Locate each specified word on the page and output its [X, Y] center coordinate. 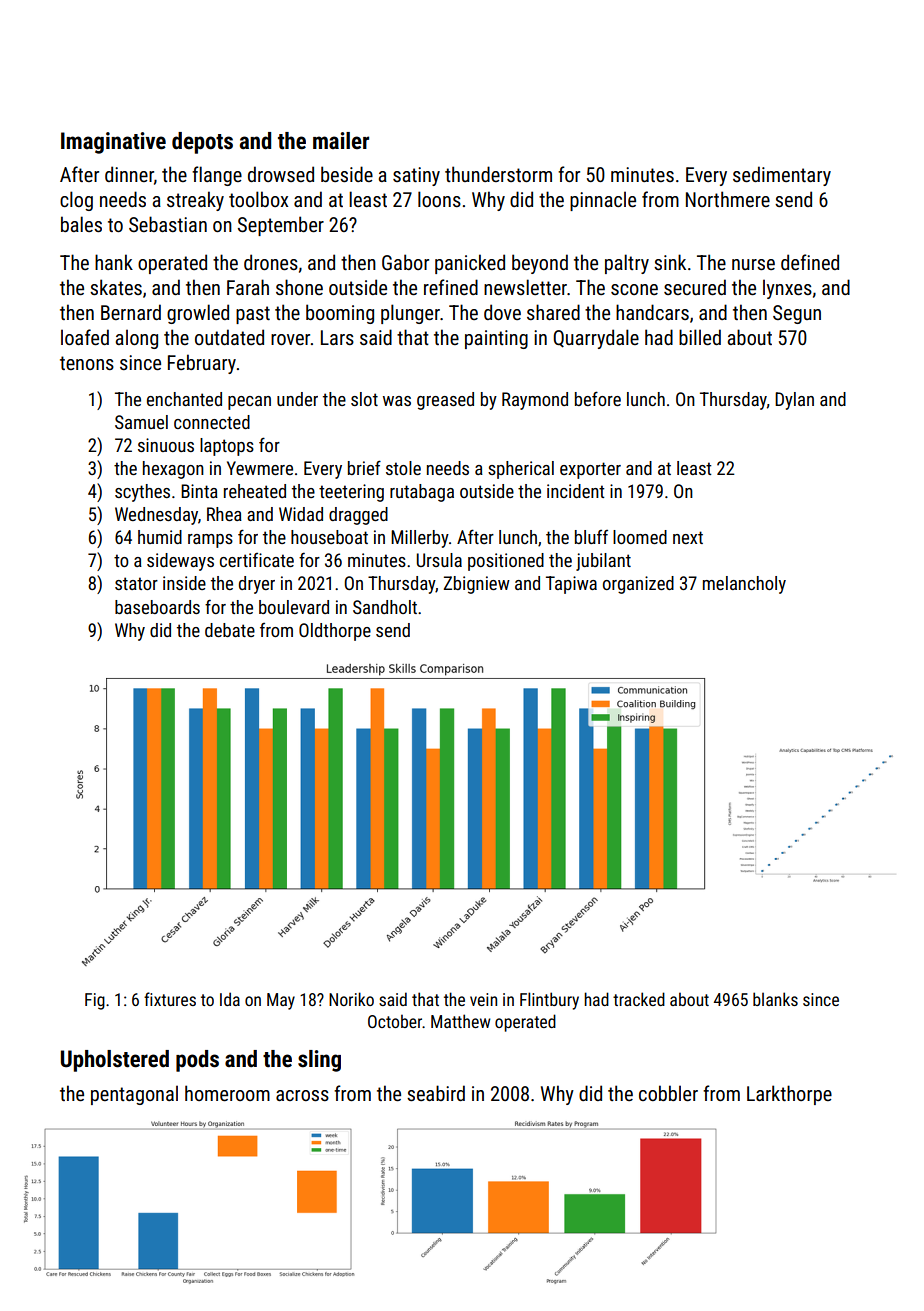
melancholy [744, 585]
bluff [591, 537]
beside [347, 174]
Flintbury [549, 1001]
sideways [180, 562]
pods [197, 1061]
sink [670, 262]
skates [116, 287]
